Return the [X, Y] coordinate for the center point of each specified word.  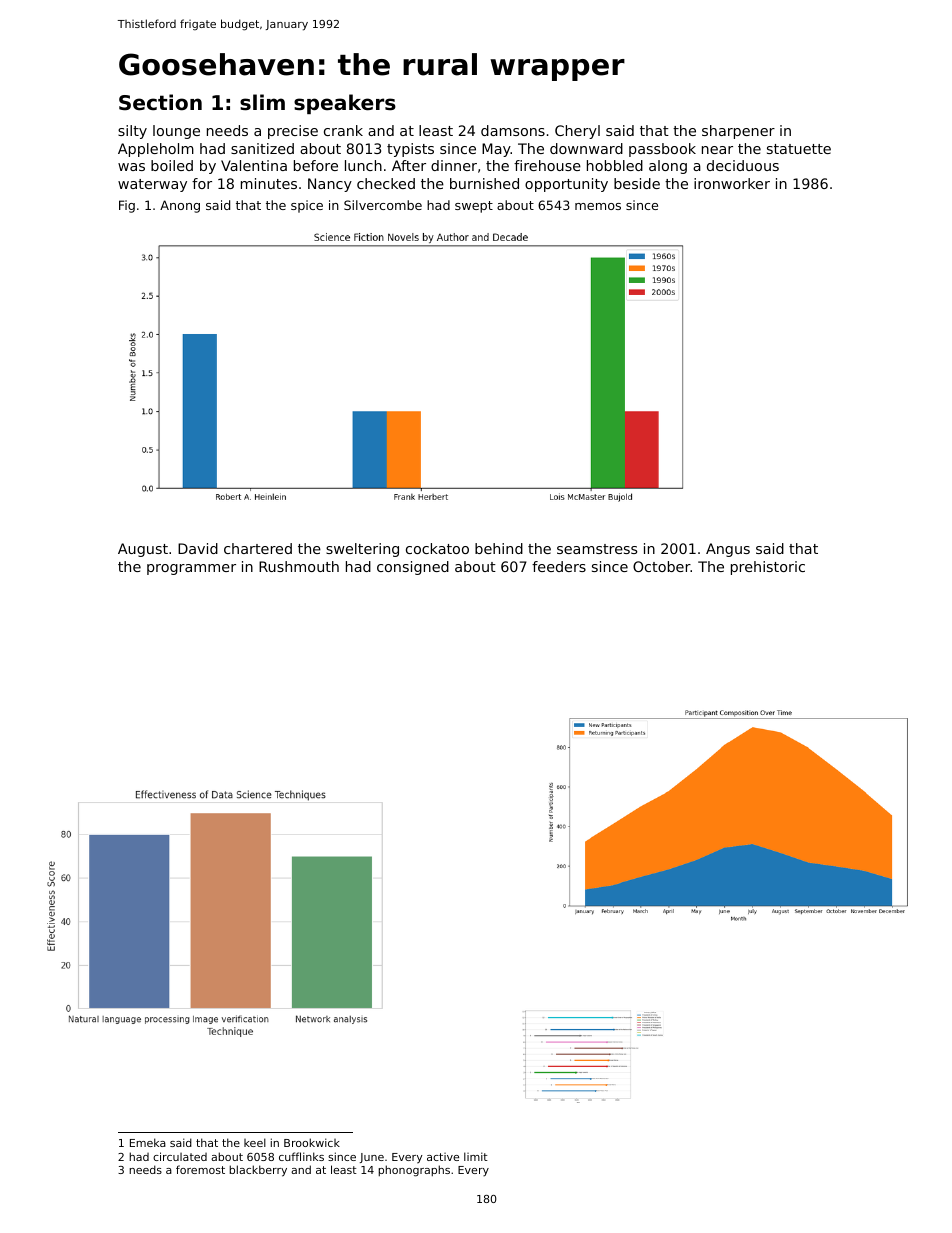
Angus [728, 550]
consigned [413, 568]
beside [637, 183]
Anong [180, 206]
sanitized [262, 148]
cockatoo [437, 548]
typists [410, 150]
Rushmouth [299, 566]
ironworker [732, 183]
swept [474, 207]
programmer [191, 569]
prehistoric [768, 568]
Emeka [148, 1142]
